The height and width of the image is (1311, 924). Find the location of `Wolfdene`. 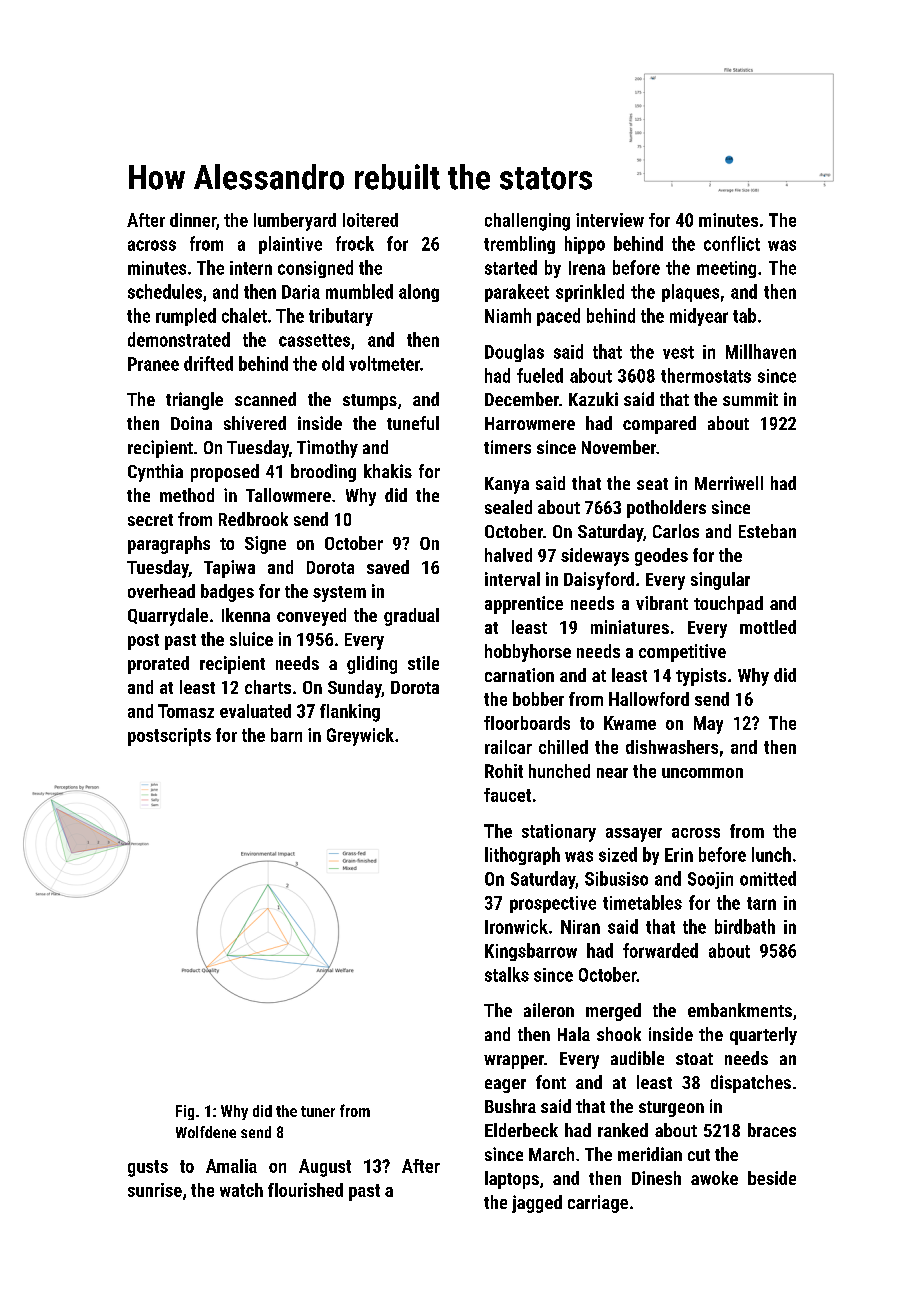

Wolfdene is located at coordinates (206, 1132).
